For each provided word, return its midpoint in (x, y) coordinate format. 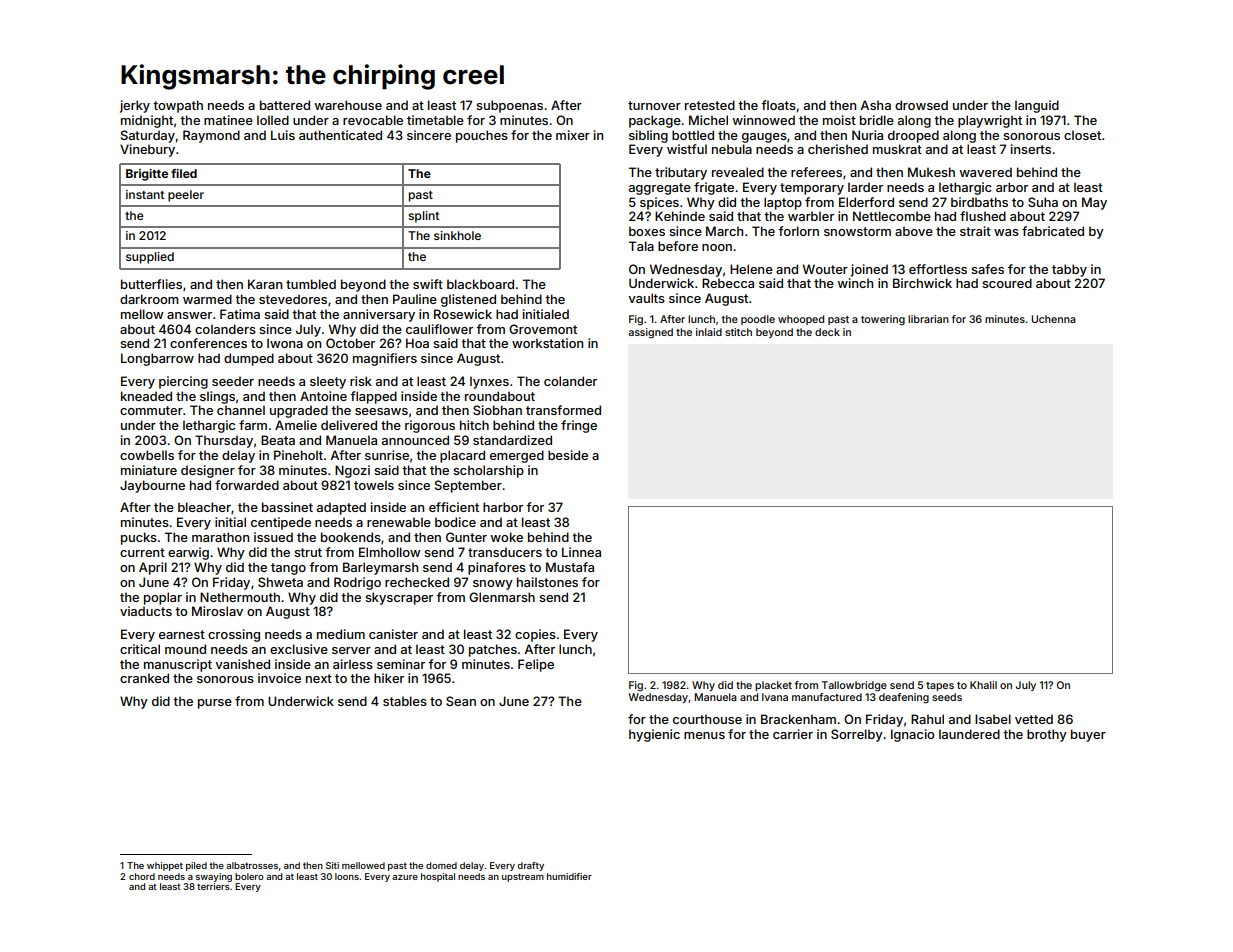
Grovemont (543, 329)
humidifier (569, 876)
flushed (983, 216)
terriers (213, 886)
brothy (1047, 735)
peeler (186, 196)
